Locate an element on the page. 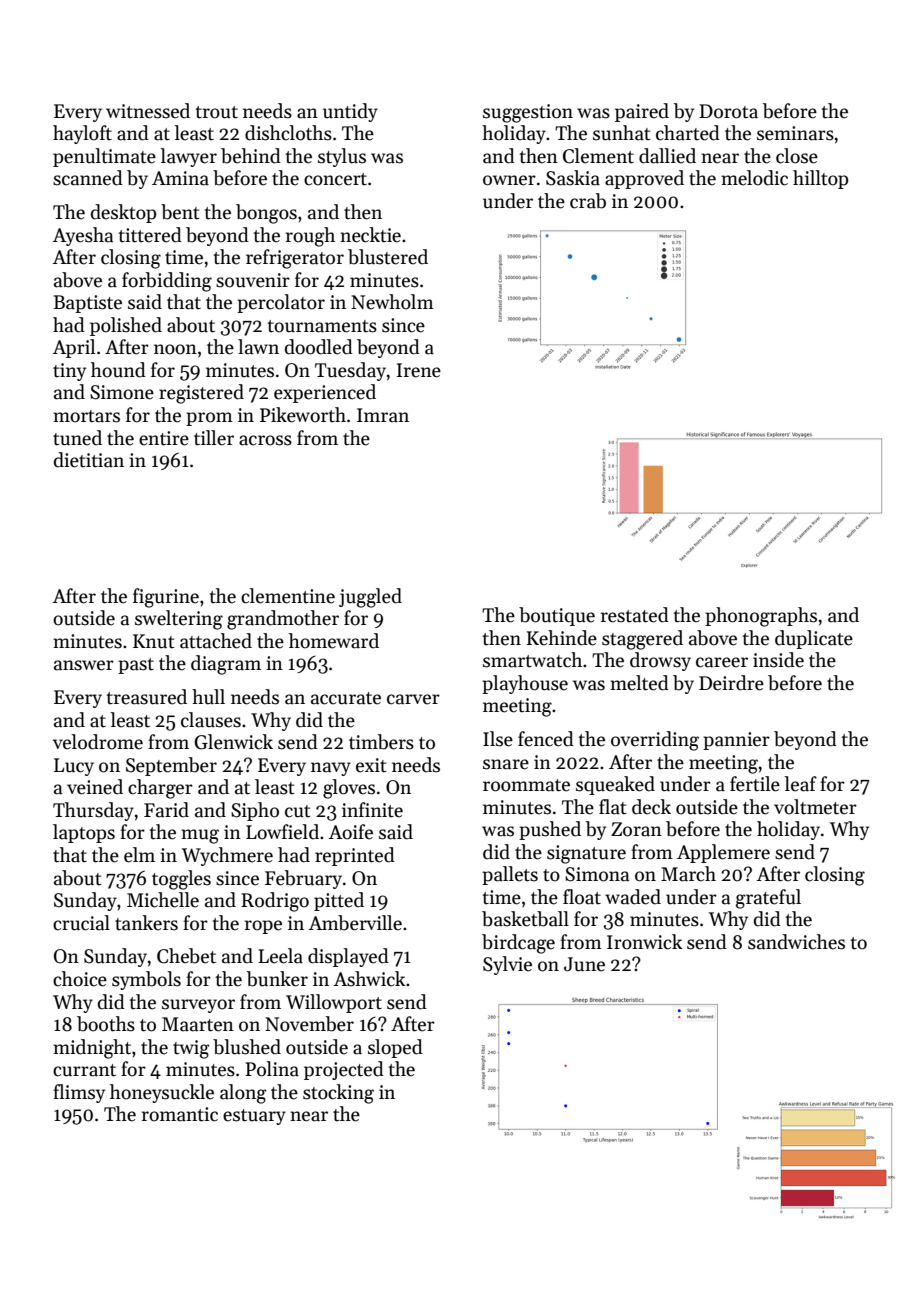  owner is located at coordinates (509, 180).
